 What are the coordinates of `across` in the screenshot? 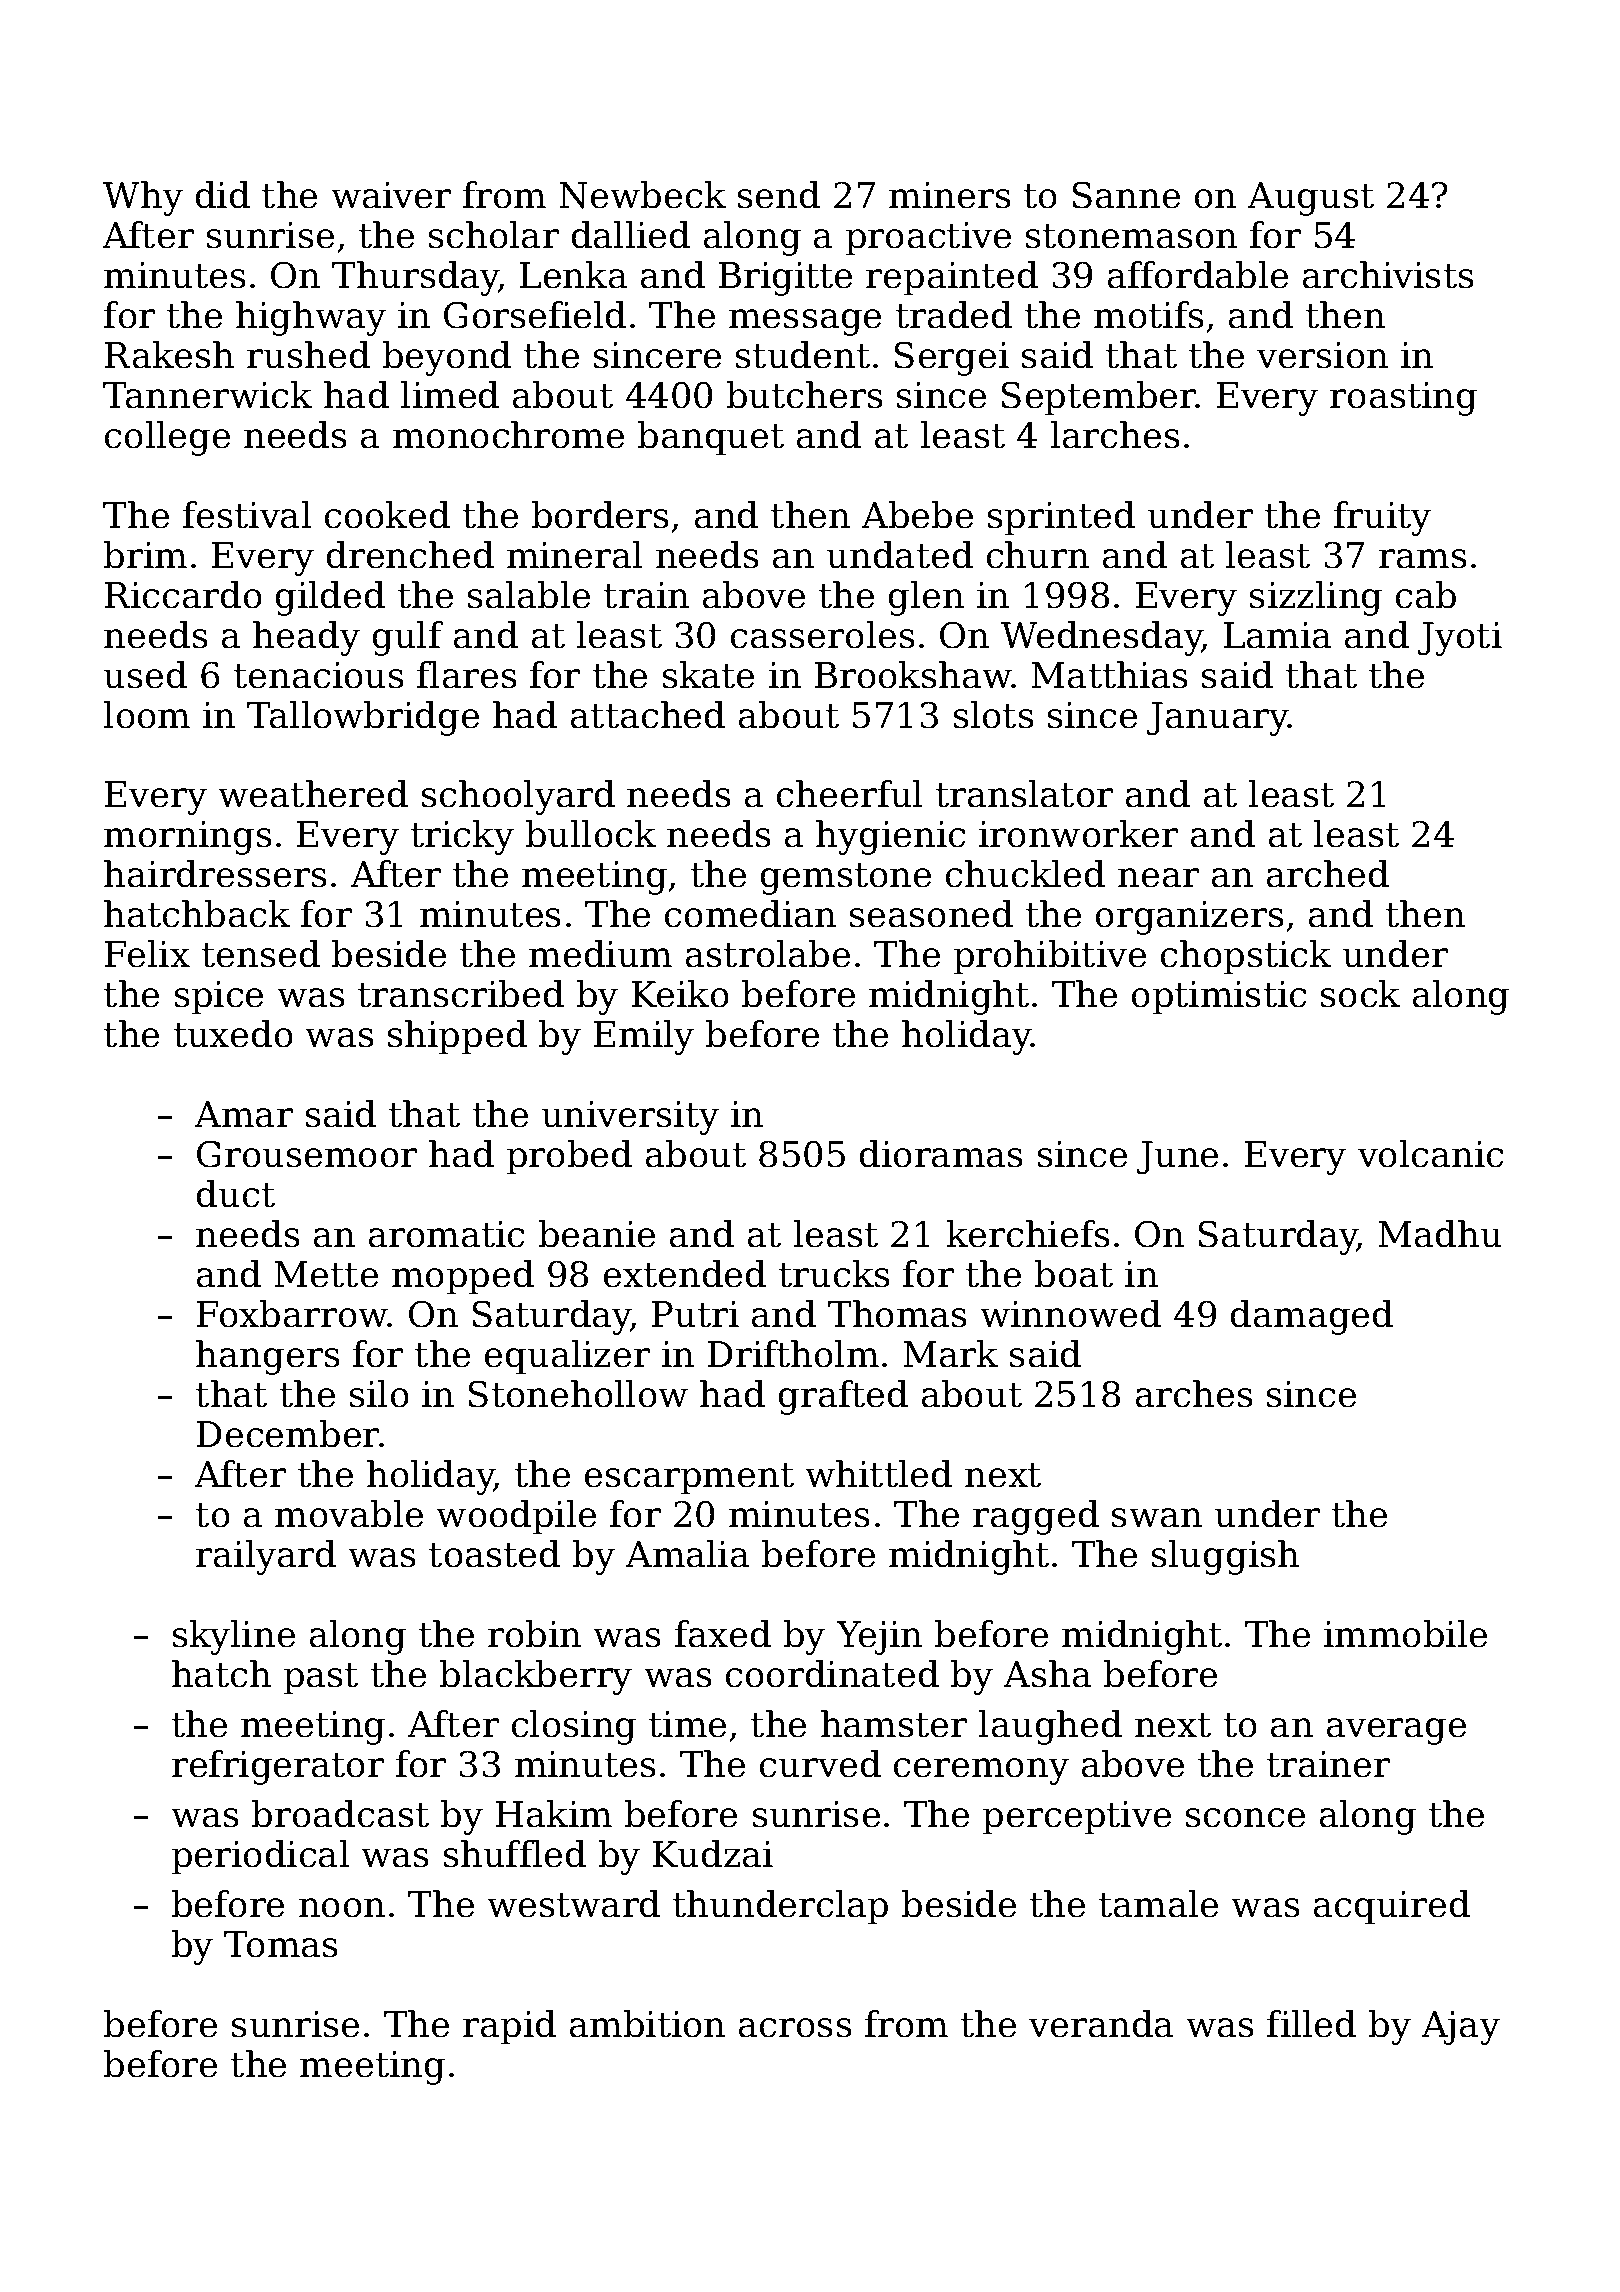 It's located at (795, 2028).
